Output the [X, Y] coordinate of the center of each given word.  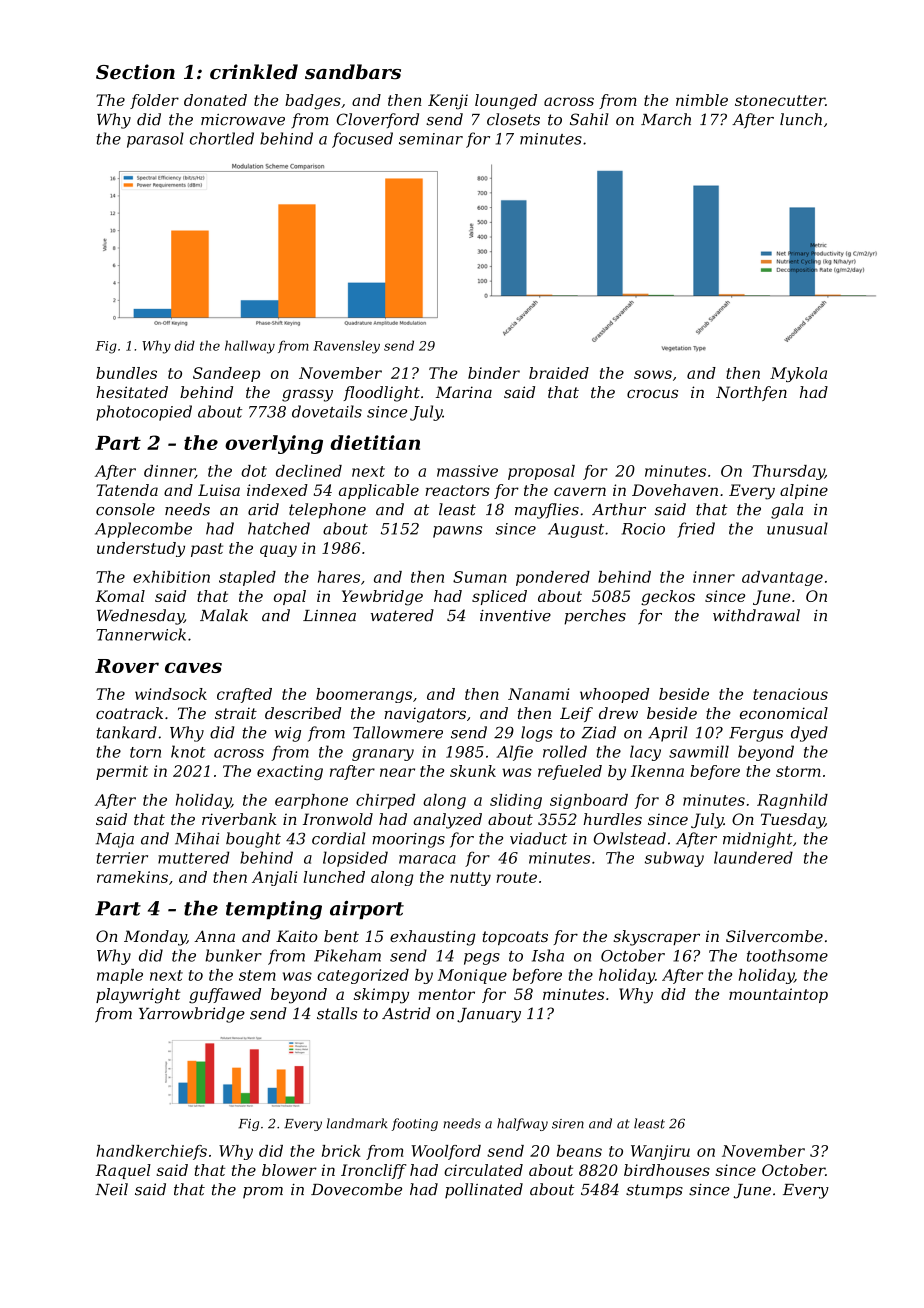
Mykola [798, 374]
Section [135, 72]
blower [289, 1170]
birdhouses [667, 1170]
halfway [522, 1124]
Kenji [448, 102]
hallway [250, 347]
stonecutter [780, 100]
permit [122, 772]
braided [559, 373]
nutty [470, 879]
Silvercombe [774, 936]
